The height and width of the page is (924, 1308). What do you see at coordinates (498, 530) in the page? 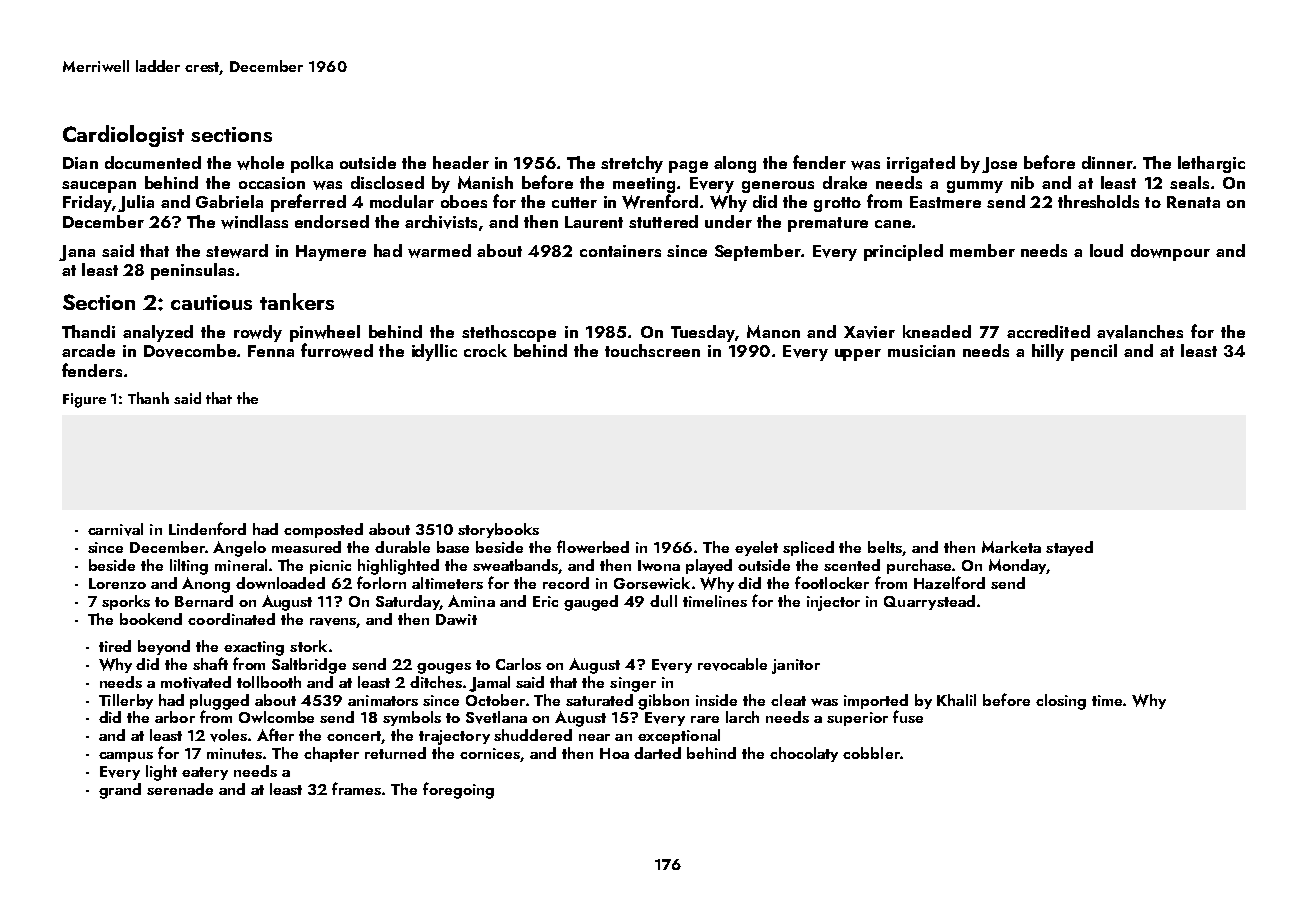
I see `storybooks` at bounding box center [498, 530].
